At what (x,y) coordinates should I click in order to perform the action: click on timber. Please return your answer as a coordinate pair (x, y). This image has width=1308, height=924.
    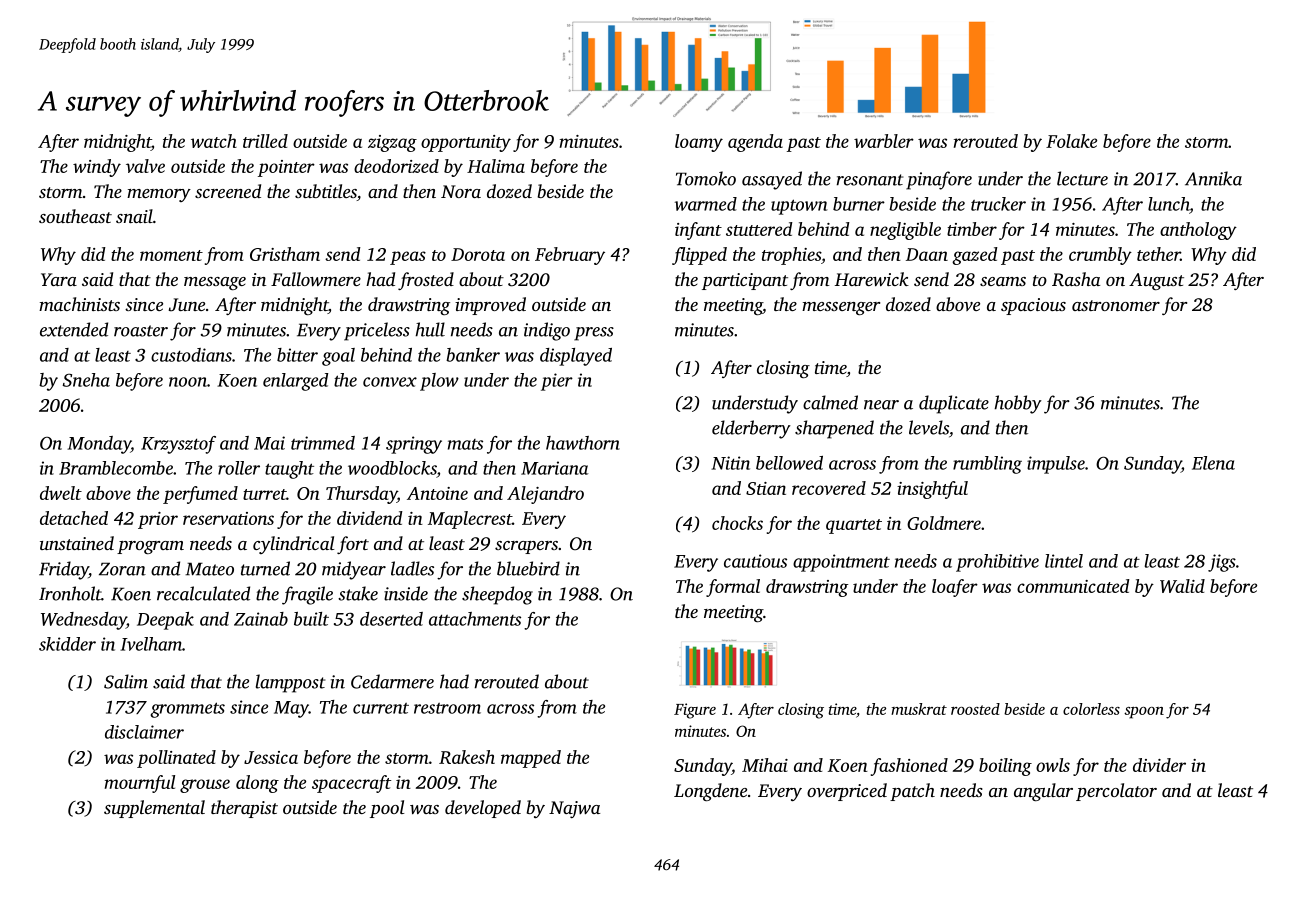
    Looking at the image, I should click on (972, 229).
